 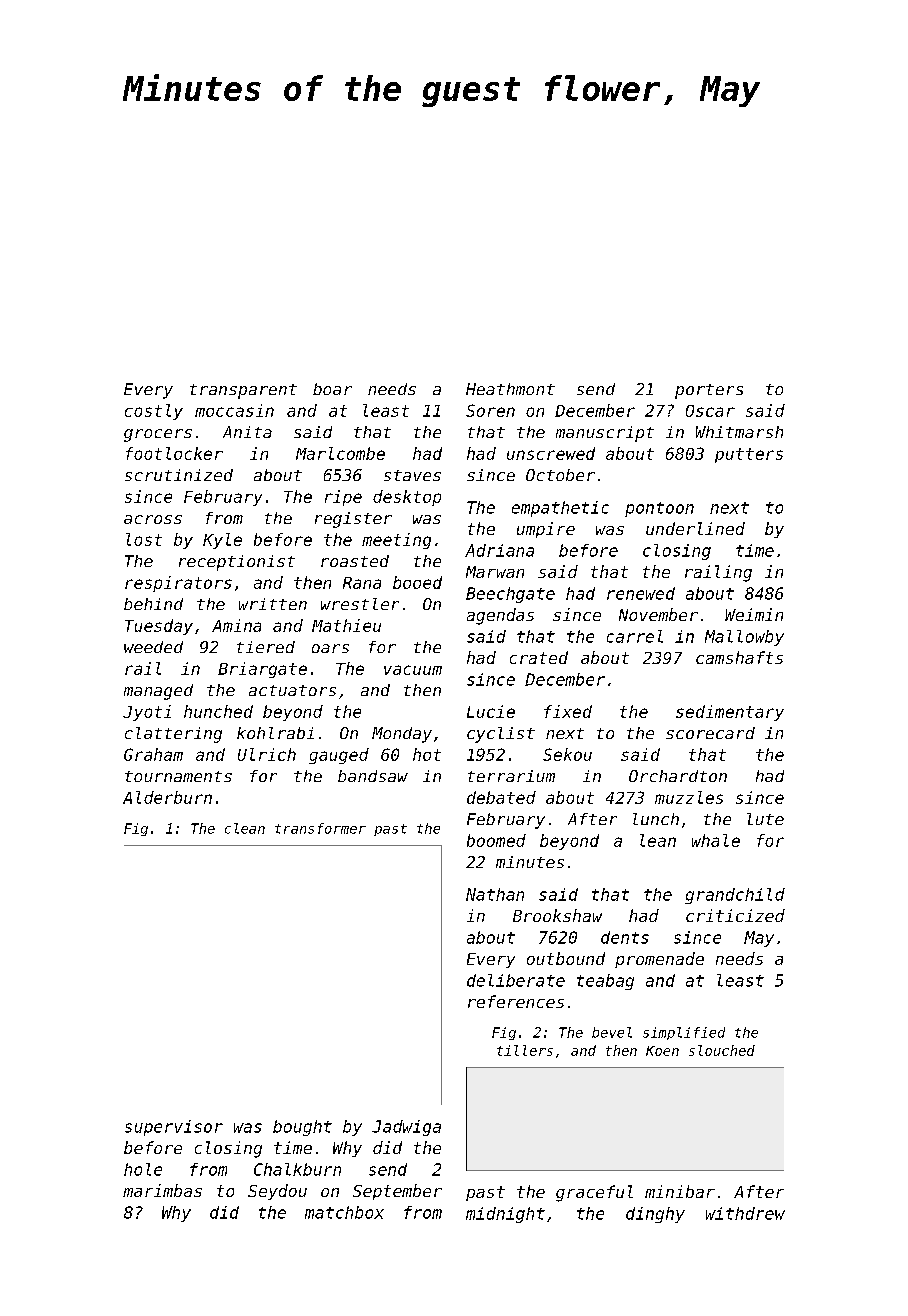 What do you see at coordinates (174, 1128) in the page?
I see `supervisor` at bounding box center [174, 1128].
